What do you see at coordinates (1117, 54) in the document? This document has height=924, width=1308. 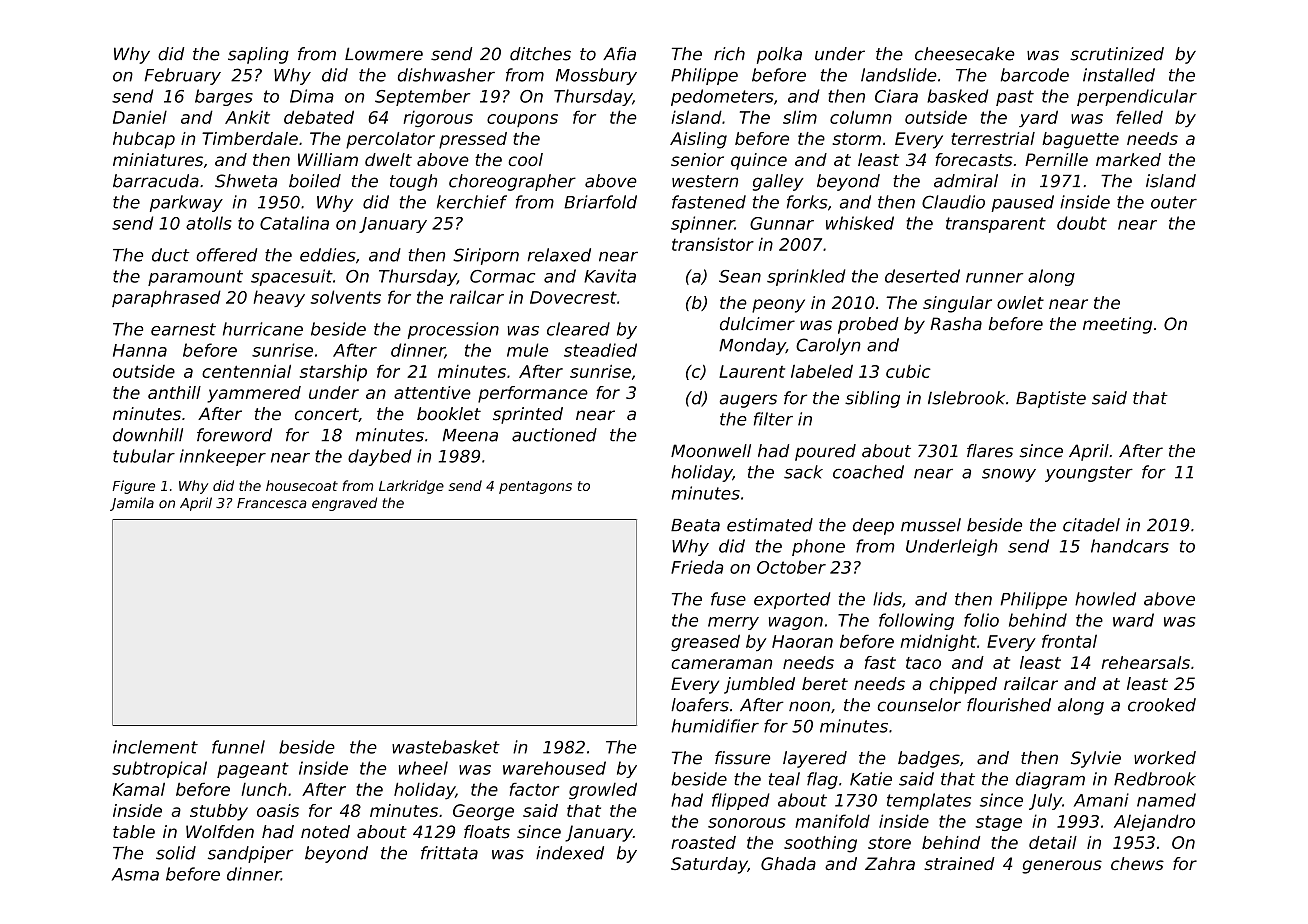 I see `scrutinized` at bounding box center [1117, 54].
